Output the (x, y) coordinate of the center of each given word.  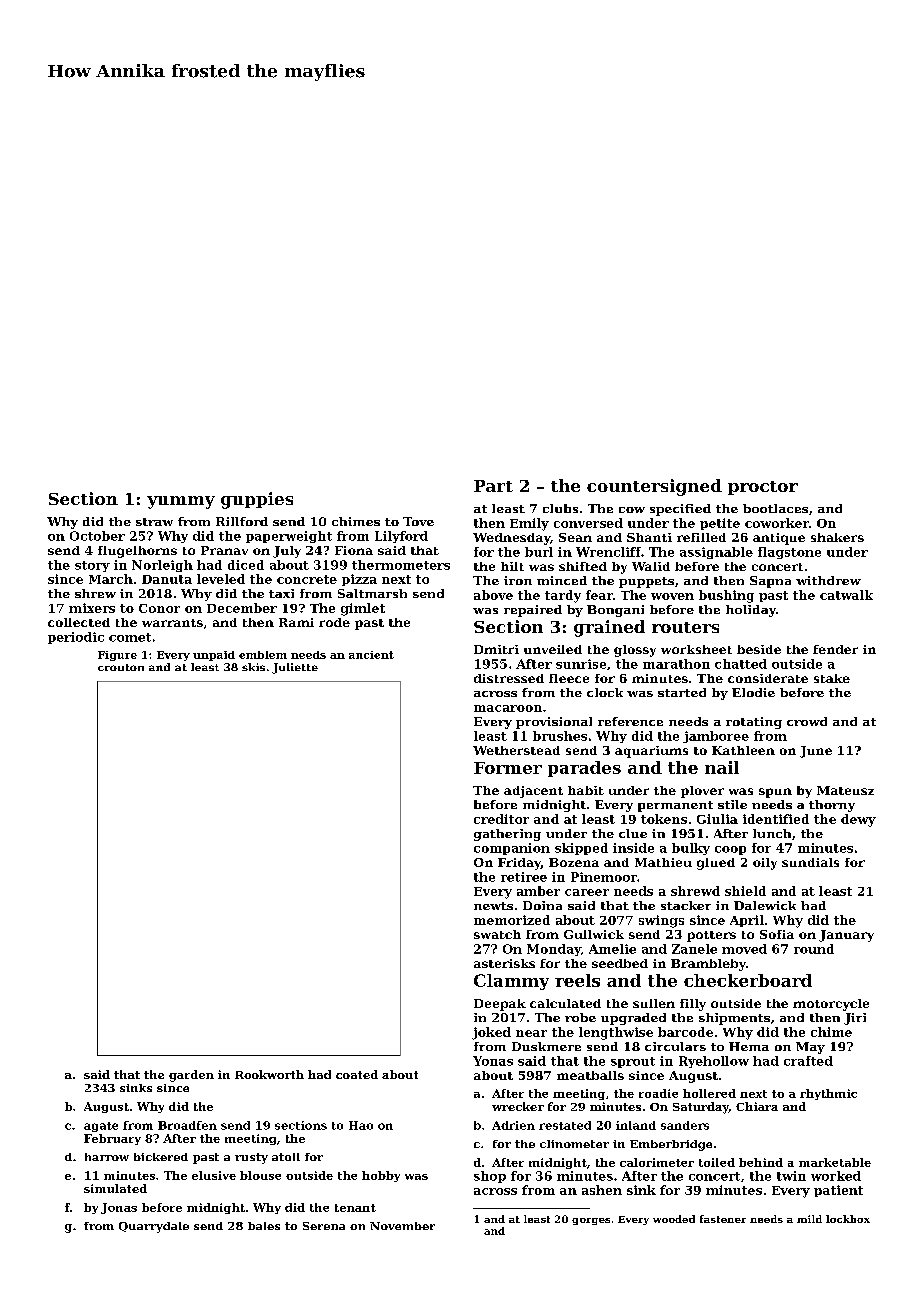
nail (722, 767)
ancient (371, 655)
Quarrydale (154, 1227)
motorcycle (831, 1005)
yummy (181, 502)
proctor (763, 488)
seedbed (620, 963)
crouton (121, 667)
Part (493, 486)
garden (191, 1076)
